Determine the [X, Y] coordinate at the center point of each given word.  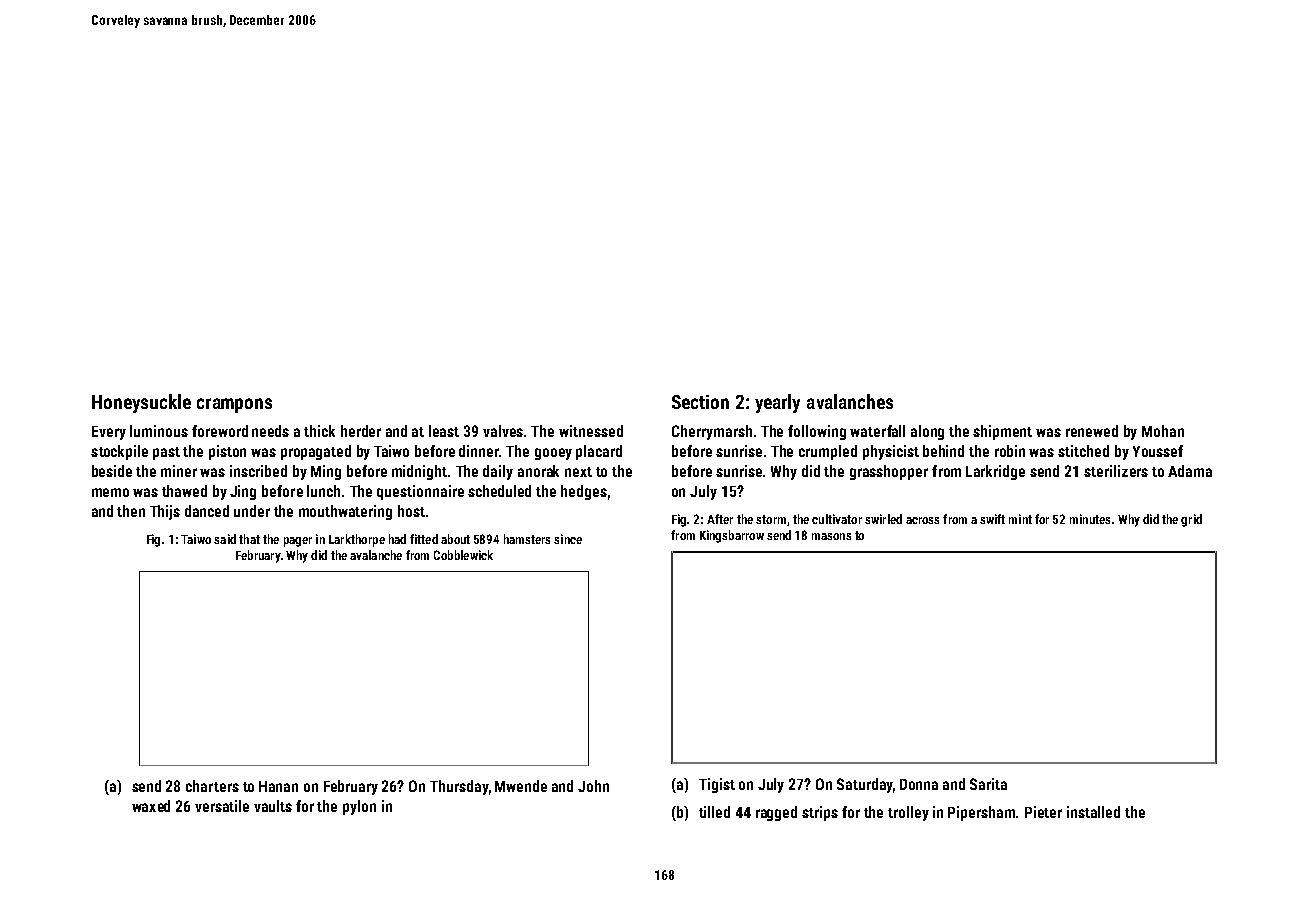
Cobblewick [463, 555]
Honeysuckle [141, 403]
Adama [1190, 471]
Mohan [1163, 431]
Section [700, 402]
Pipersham [981, 813]
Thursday [459, 787]
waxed [151, 806]
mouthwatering [345, 512]
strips [820, 813]
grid [1191, 520]
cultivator [837, 519]
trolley [908, 813]
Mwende [521, 786]
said [225, 539]
